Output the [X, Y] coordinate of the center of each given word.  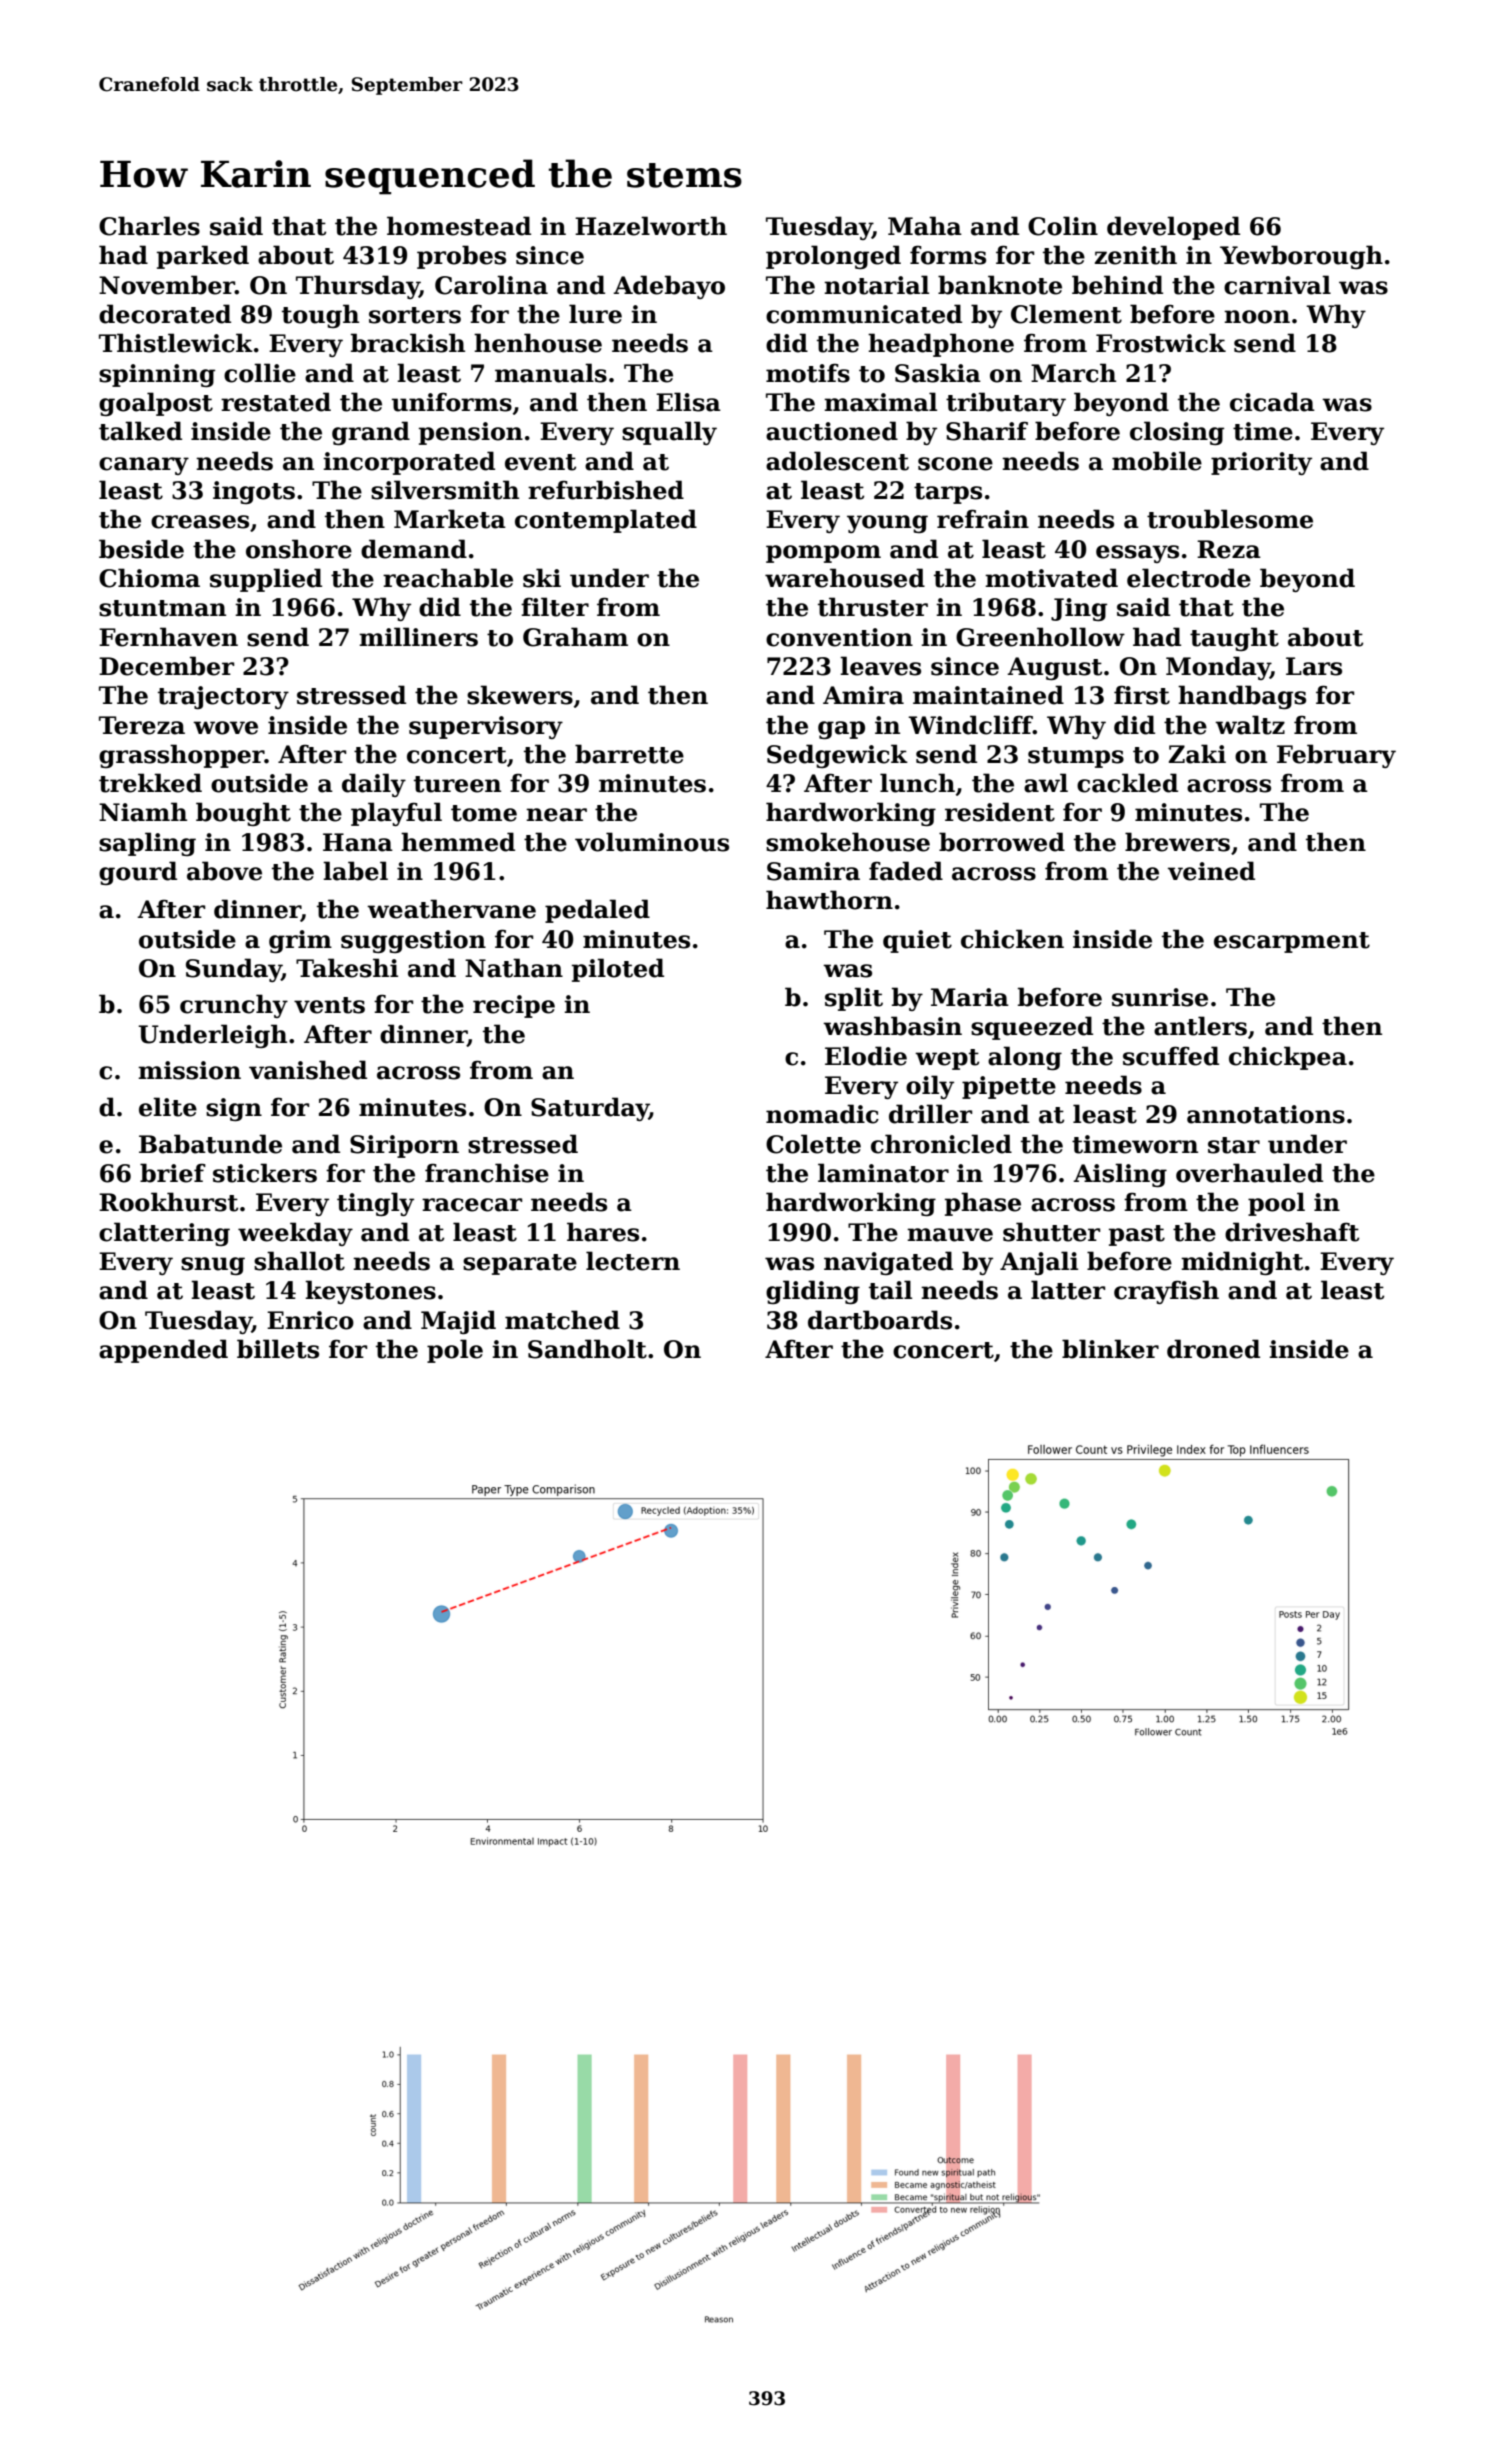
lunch [917, 783]
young [887, 524]
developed [1173, 228]
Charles [149, 226]
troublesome [1230, 519]
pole [455, 1351]
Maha [925, 226]
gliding [813, 1292]
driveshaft [1292, 1232]
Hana [358, 842]
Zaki [1197, 754]
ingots [254, 492]
